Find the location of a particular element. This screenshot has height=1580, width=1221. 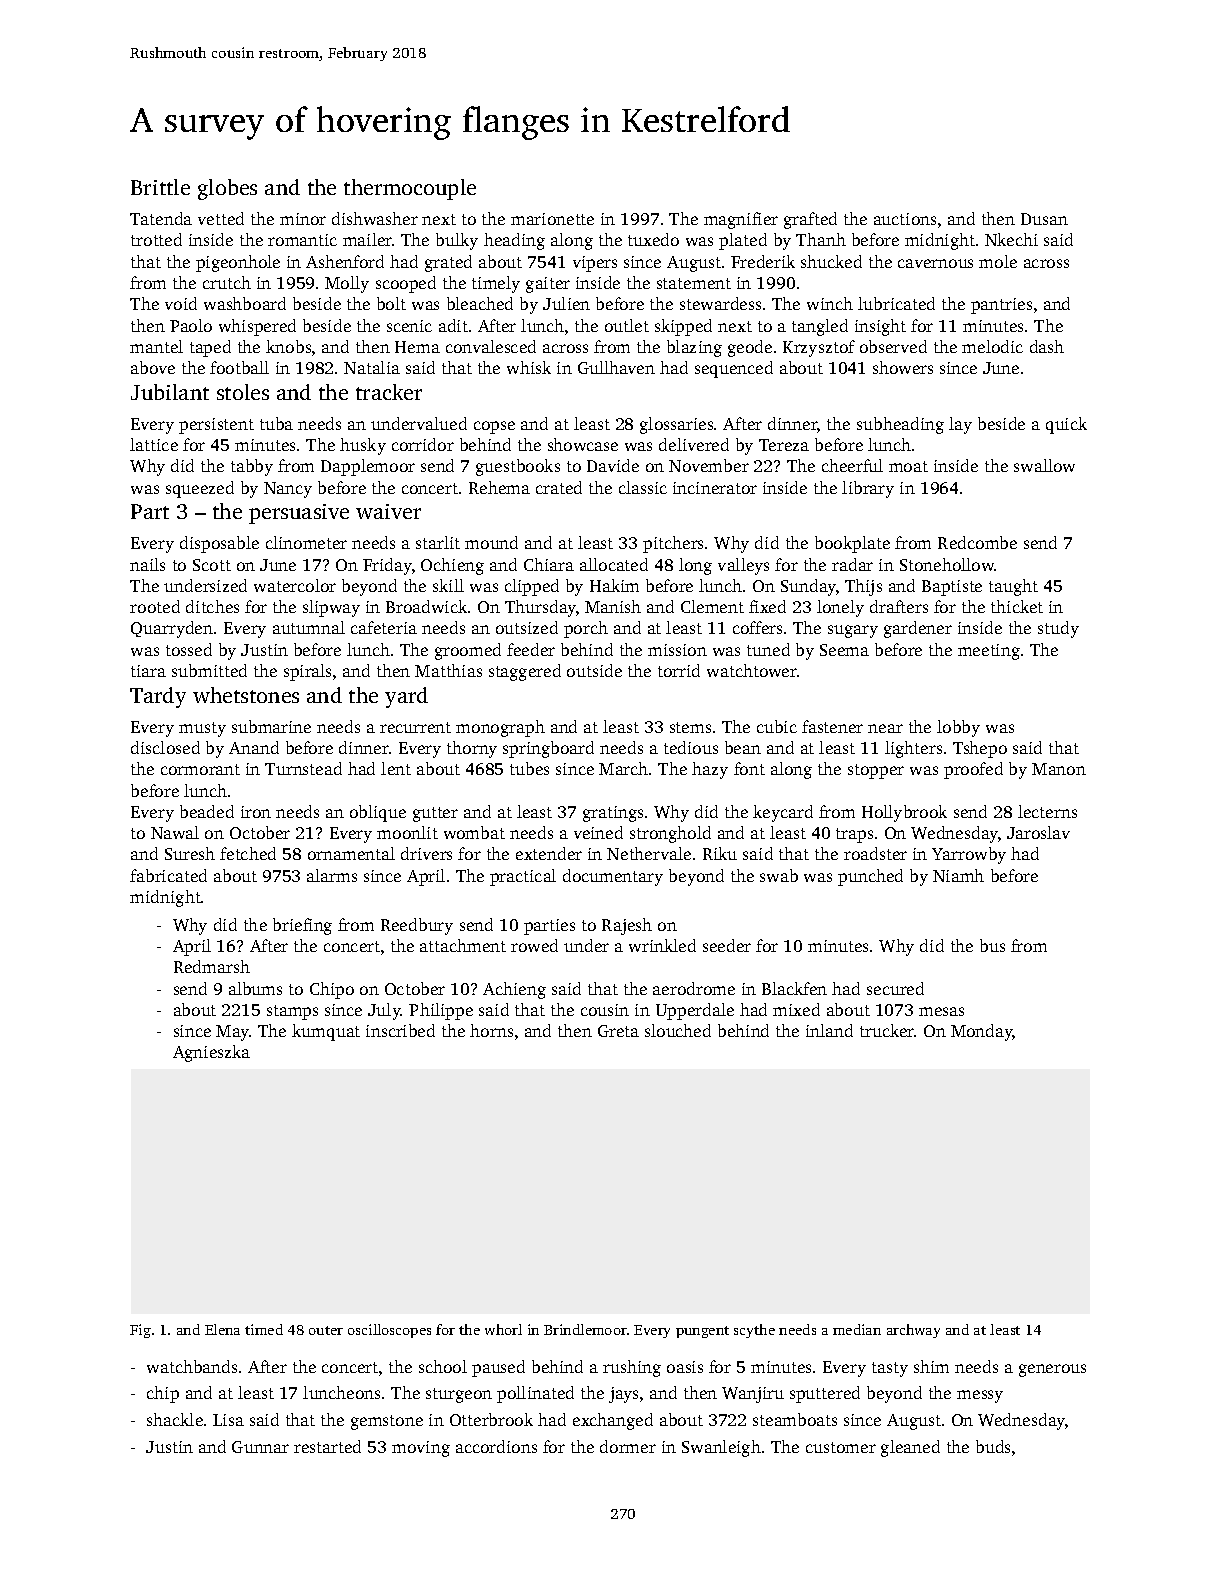

mixed is located at coordinates (796, 1009).
